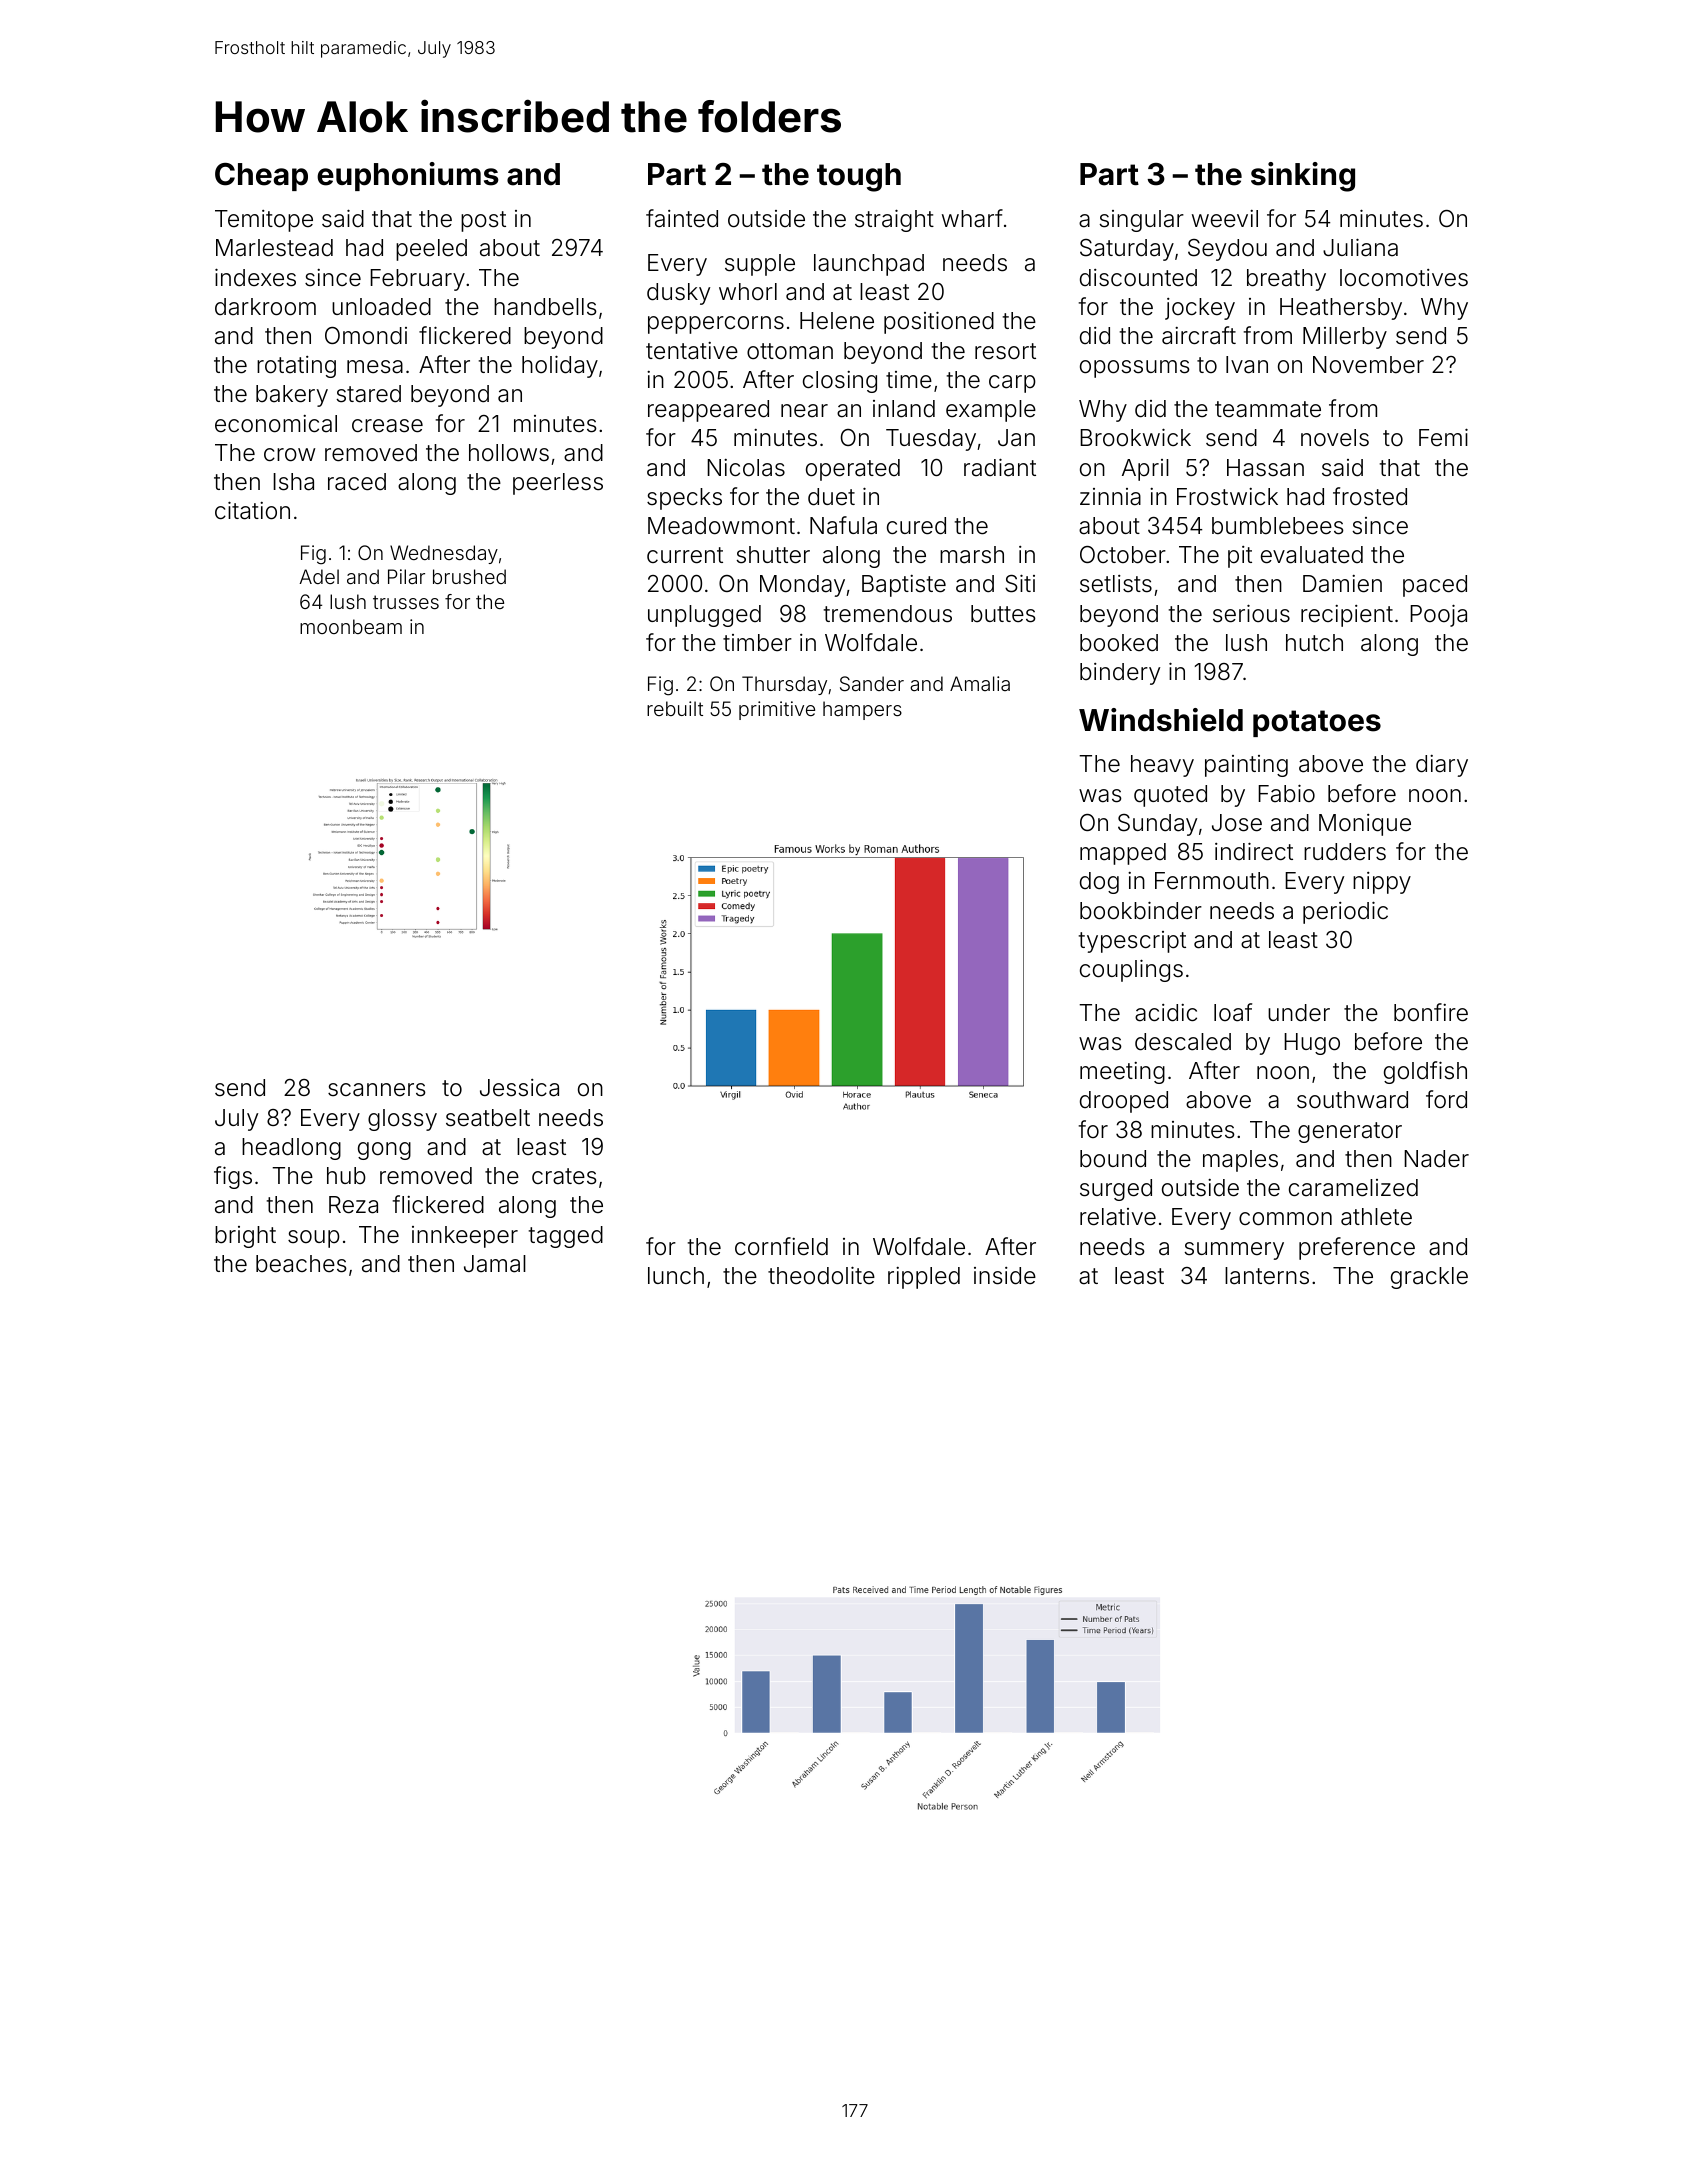 The image size is (1683, 2178). What do you see at coordinates (558, 484) in the document?
I see `peerless` at bounding box center [558, 484].
